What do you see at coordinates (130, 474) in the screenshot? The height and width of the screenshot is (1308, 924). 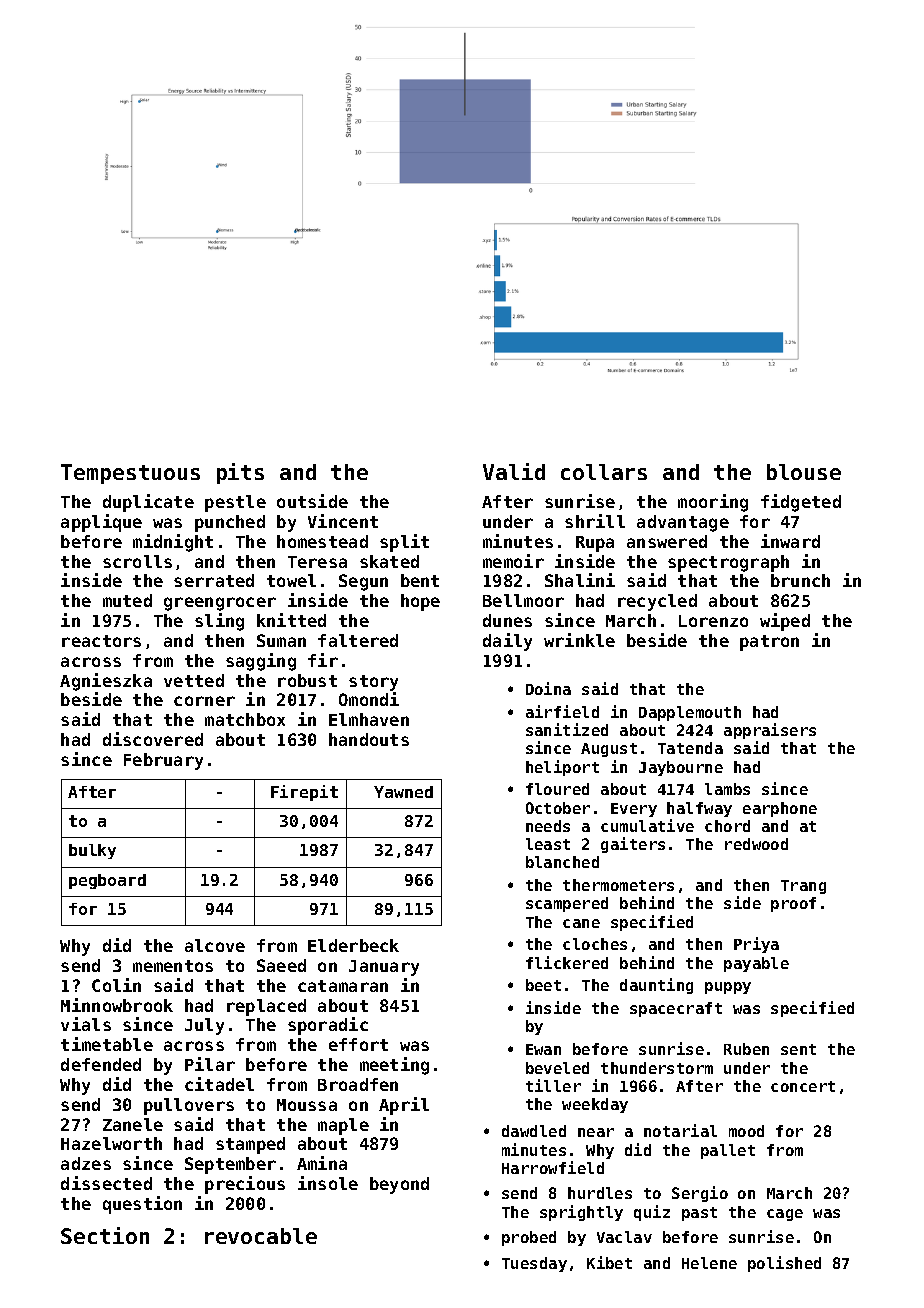 I see `Tempestuous` at bounding box center [130, 474].
